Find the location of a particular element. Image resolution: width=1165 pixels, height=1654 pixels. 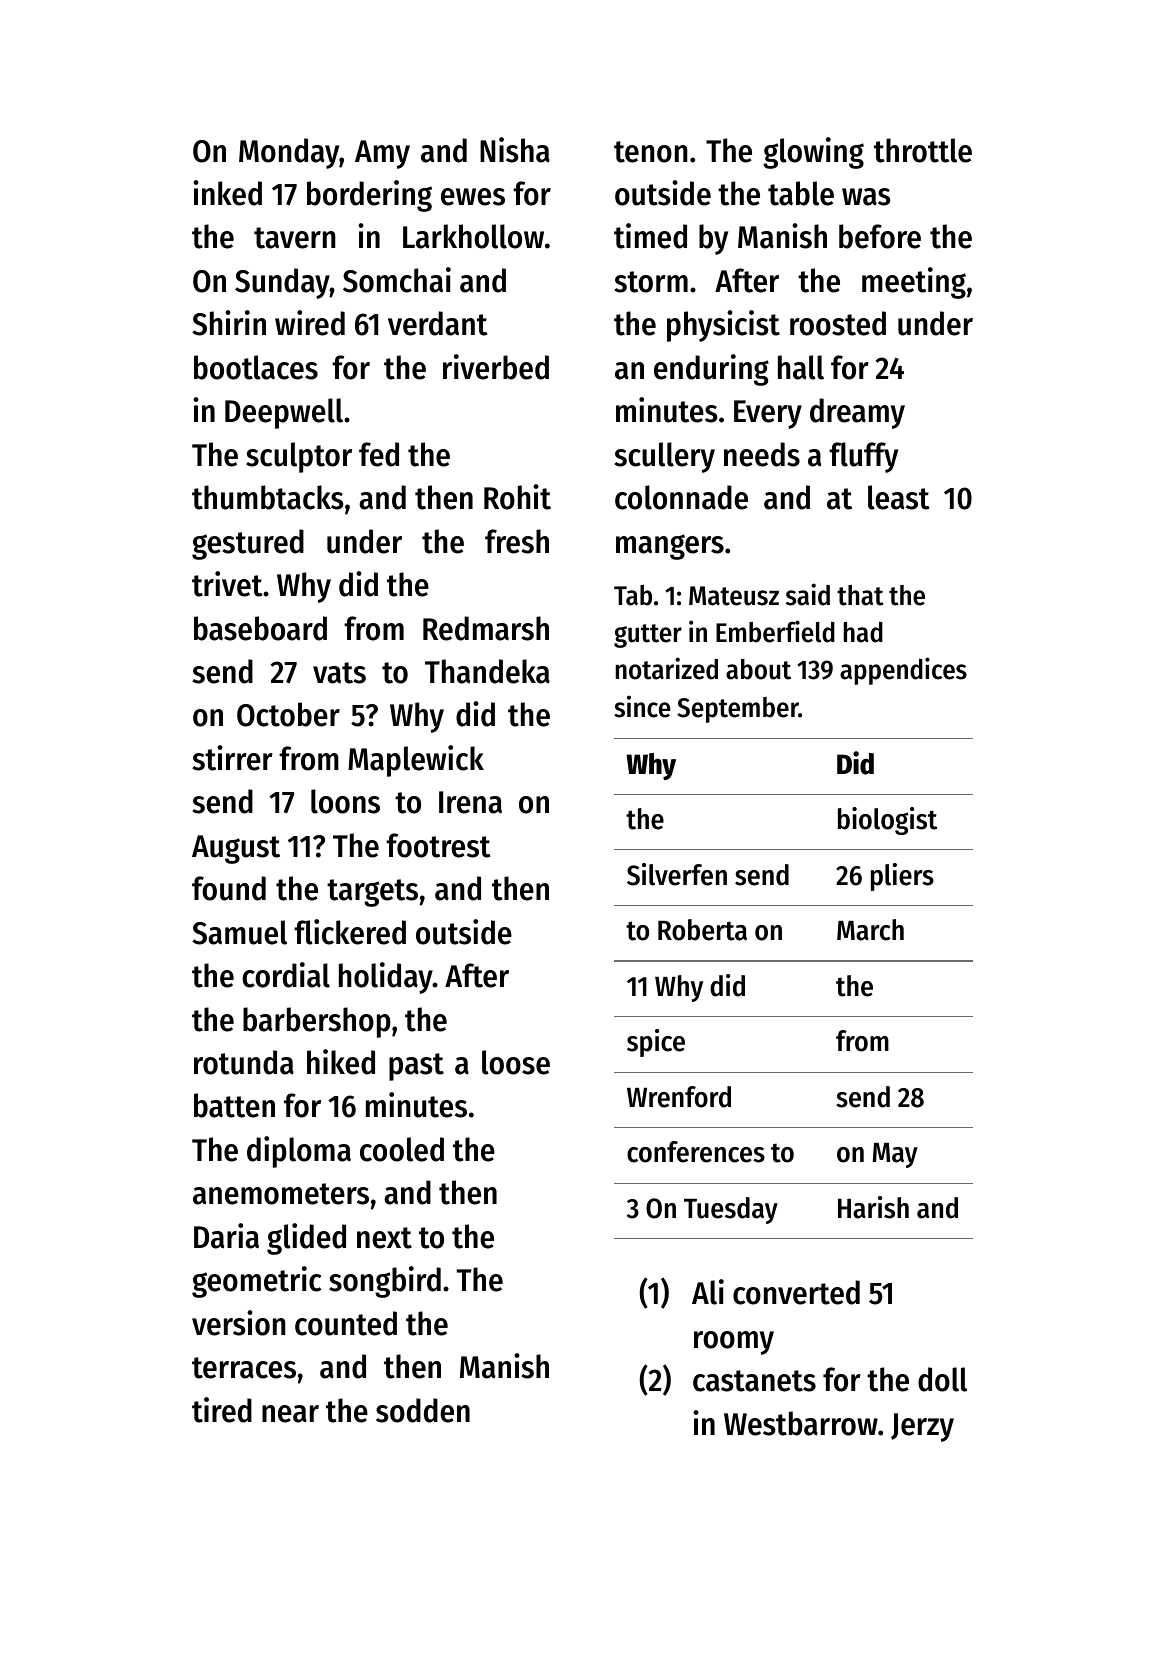

October is located at coordinates (288, 714).
